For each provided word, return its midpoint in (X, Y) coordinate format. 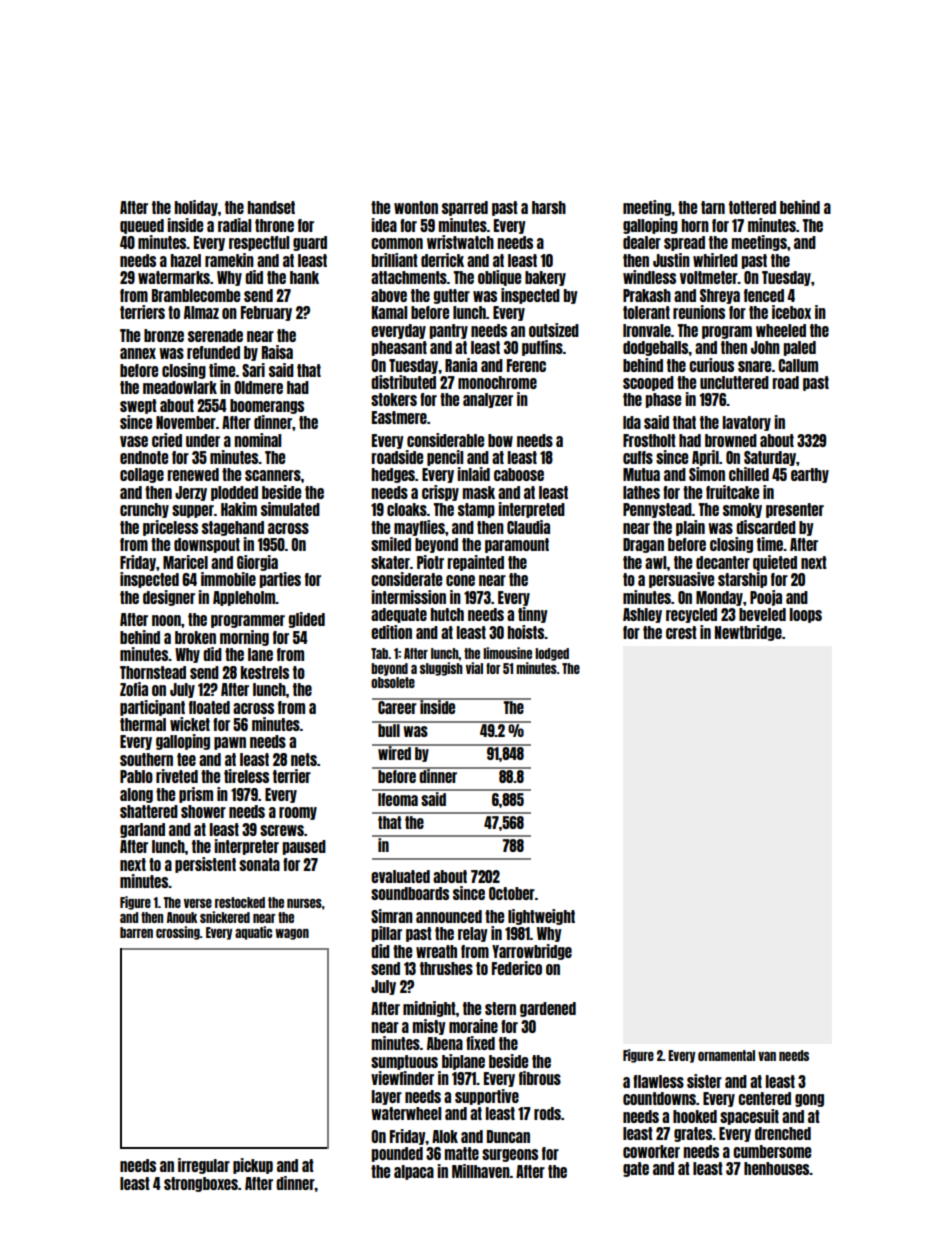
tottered (752, 207)
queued (142, 226)
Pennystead (657, 510)
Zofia (134, 689)
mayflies (419, 528)
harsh (549, 207)
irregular (204, 1166)
